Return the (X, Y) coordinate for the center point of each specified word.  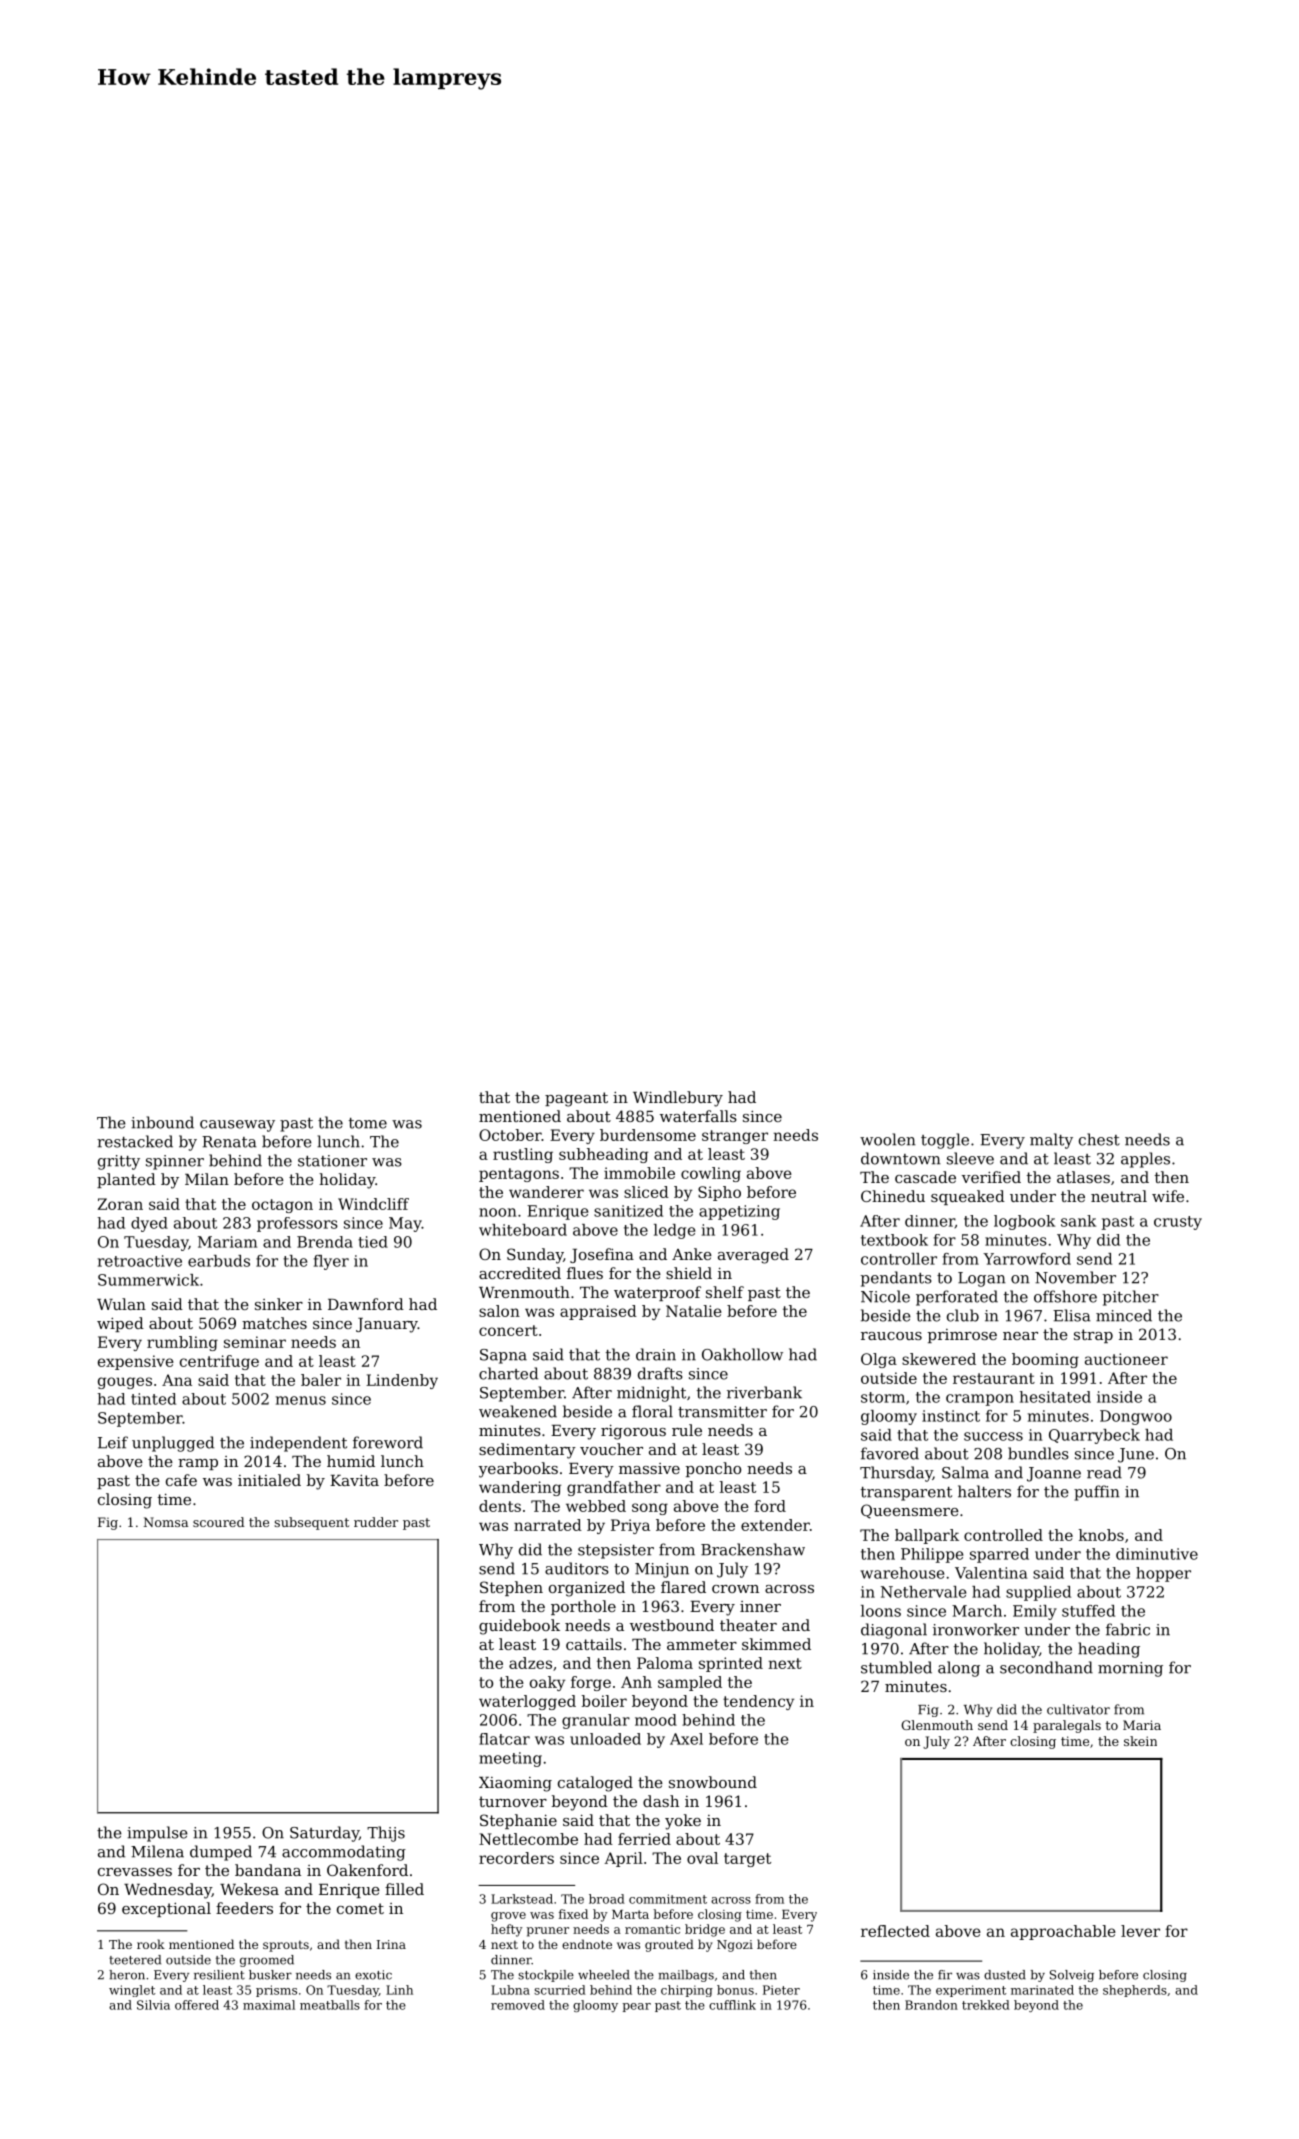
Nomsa (165, 1522)
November (1075, 1277)
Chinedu (893, 1196)
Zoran (120, 1204)
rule (687, 1430)
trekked (986, 2005)
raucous (891, 1336)
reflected (895, 1931)
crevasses (135, 1872)
